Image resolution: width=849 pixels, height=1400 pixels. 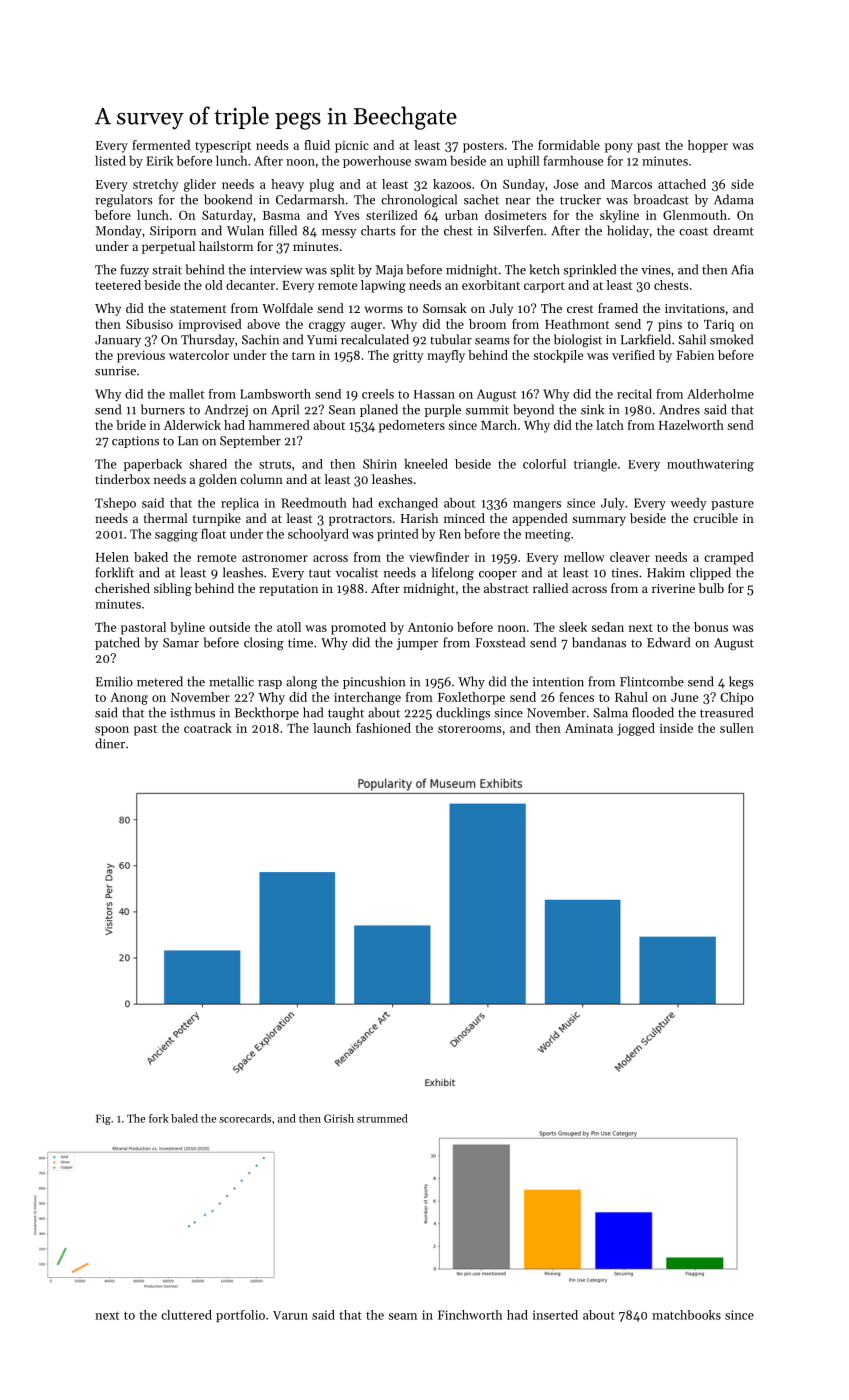 I want to click on Lambsworth, so click(x=275, y=394).
